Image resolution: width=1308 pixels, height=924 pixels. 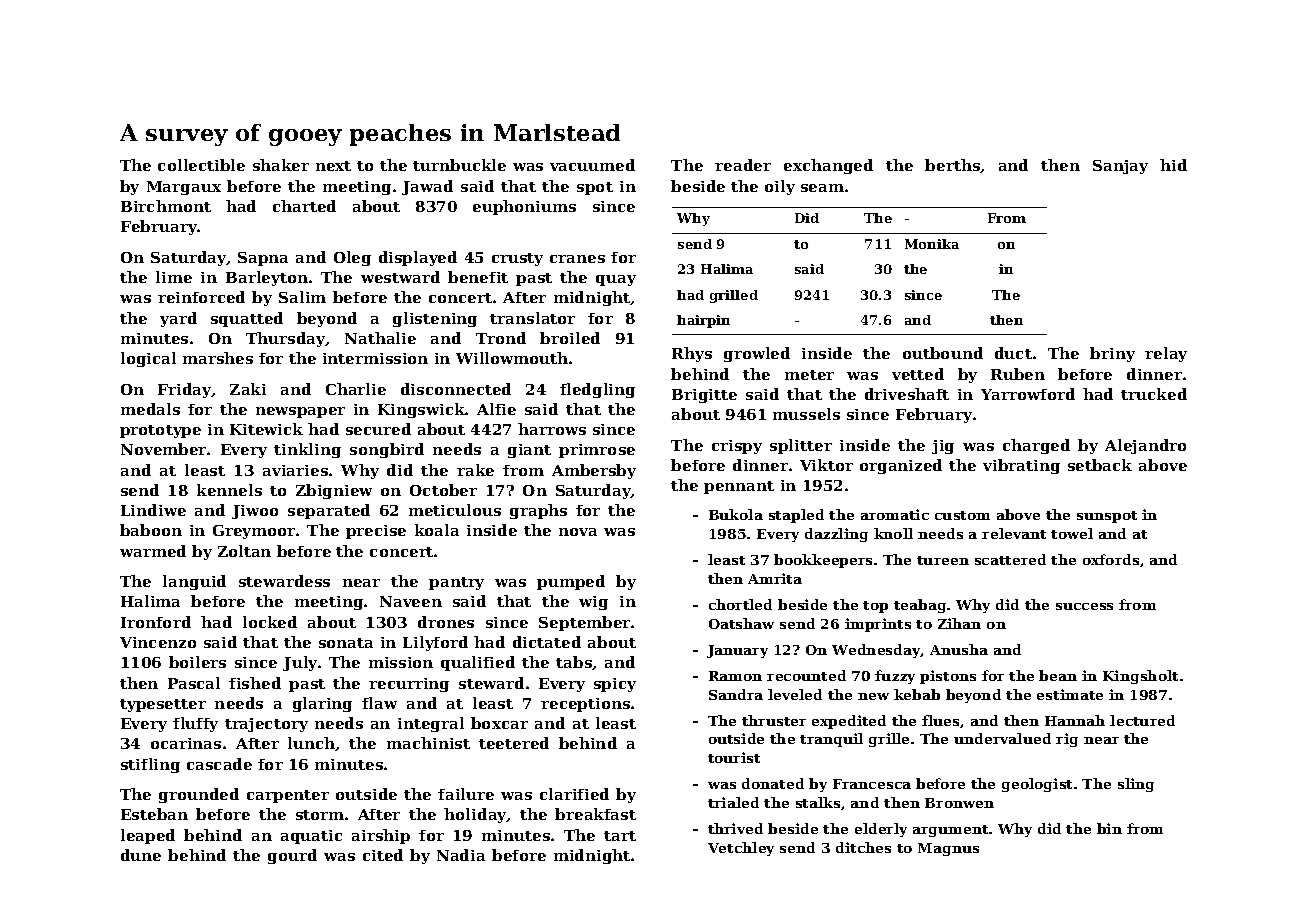 I want to click on collectible, so click(x=201, y=165).
